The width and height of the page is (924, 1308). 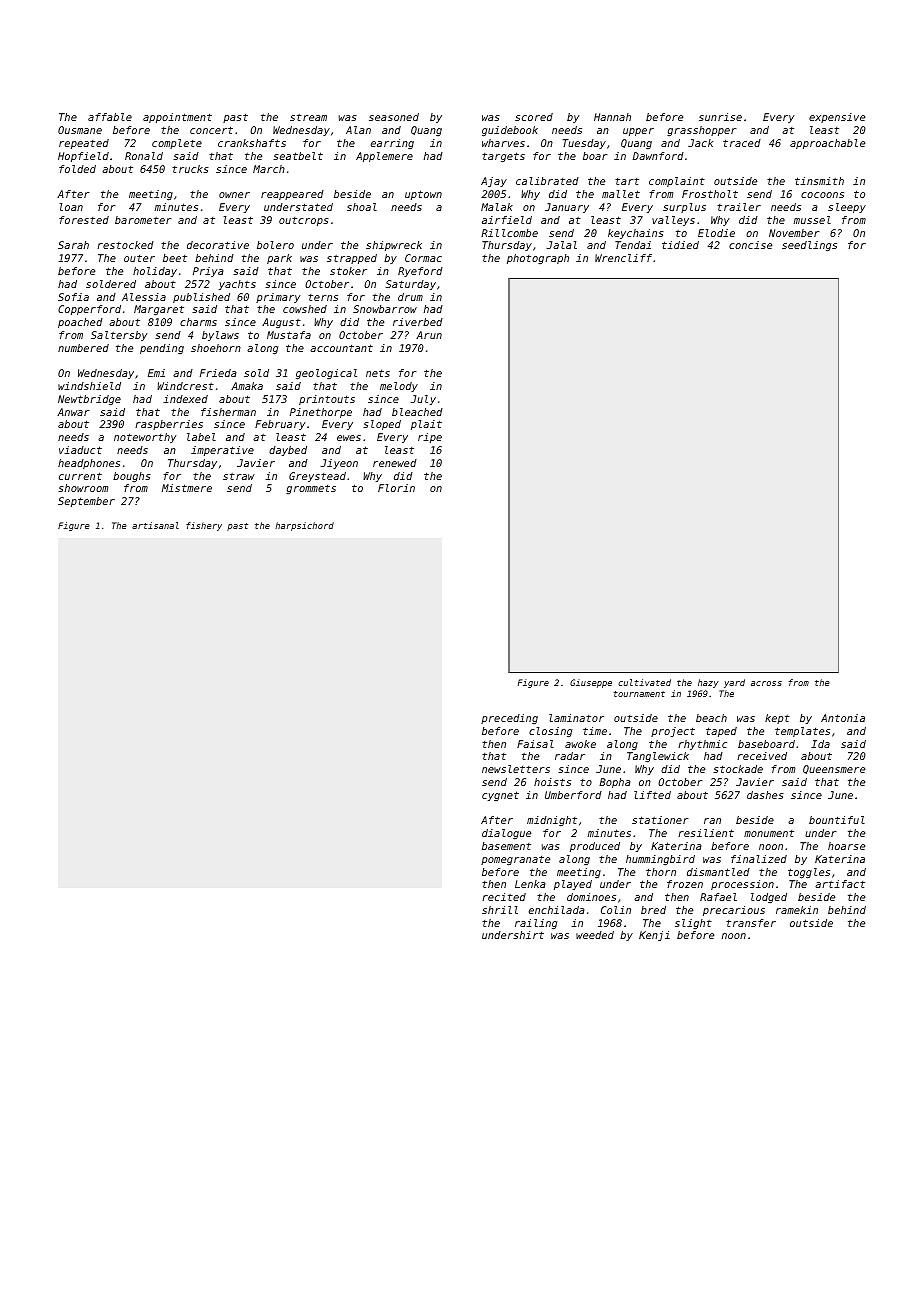 What do you see at coordinates (834, 769) in the page?
I see `Queensmere` at bounding box center [834, 769].
